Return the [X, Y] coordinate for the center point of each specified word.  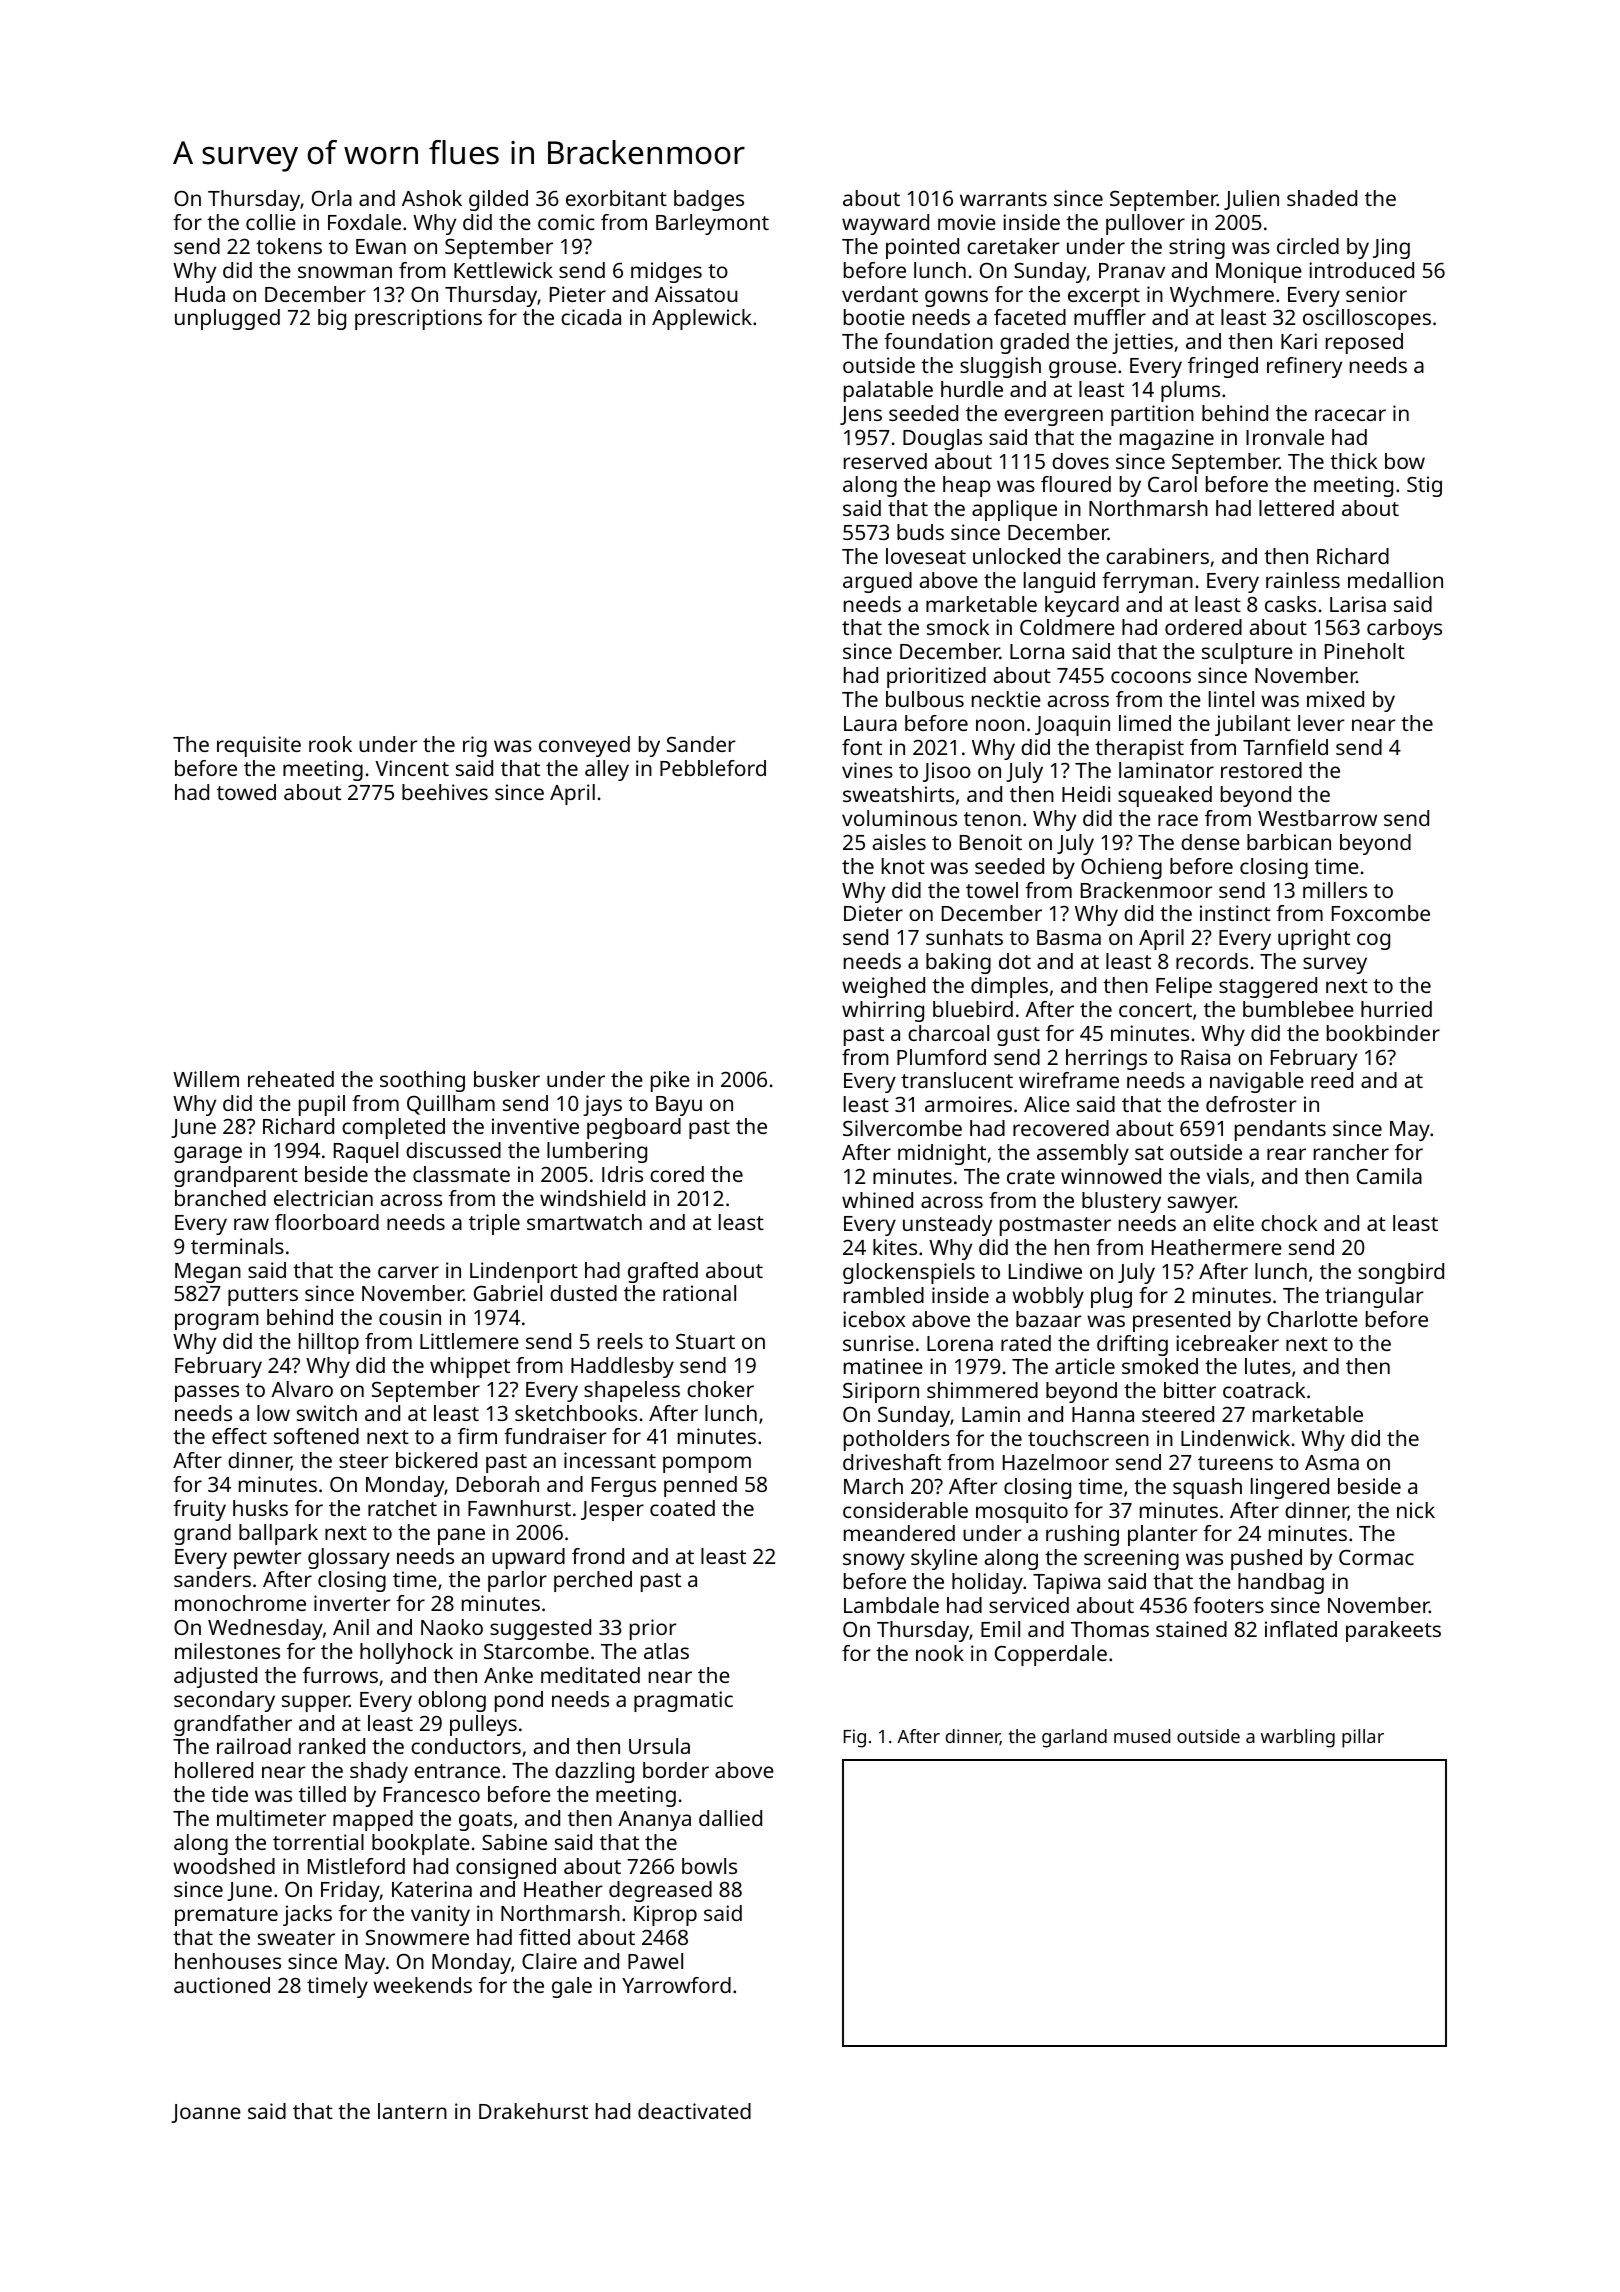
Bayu [679, 1106]
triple [494, 1224]
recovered [1061, 1128]
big [332, 319]
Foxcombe [1381, 913]
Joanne [206, 2113]
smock [958, 627]
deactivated [694, 2111]
